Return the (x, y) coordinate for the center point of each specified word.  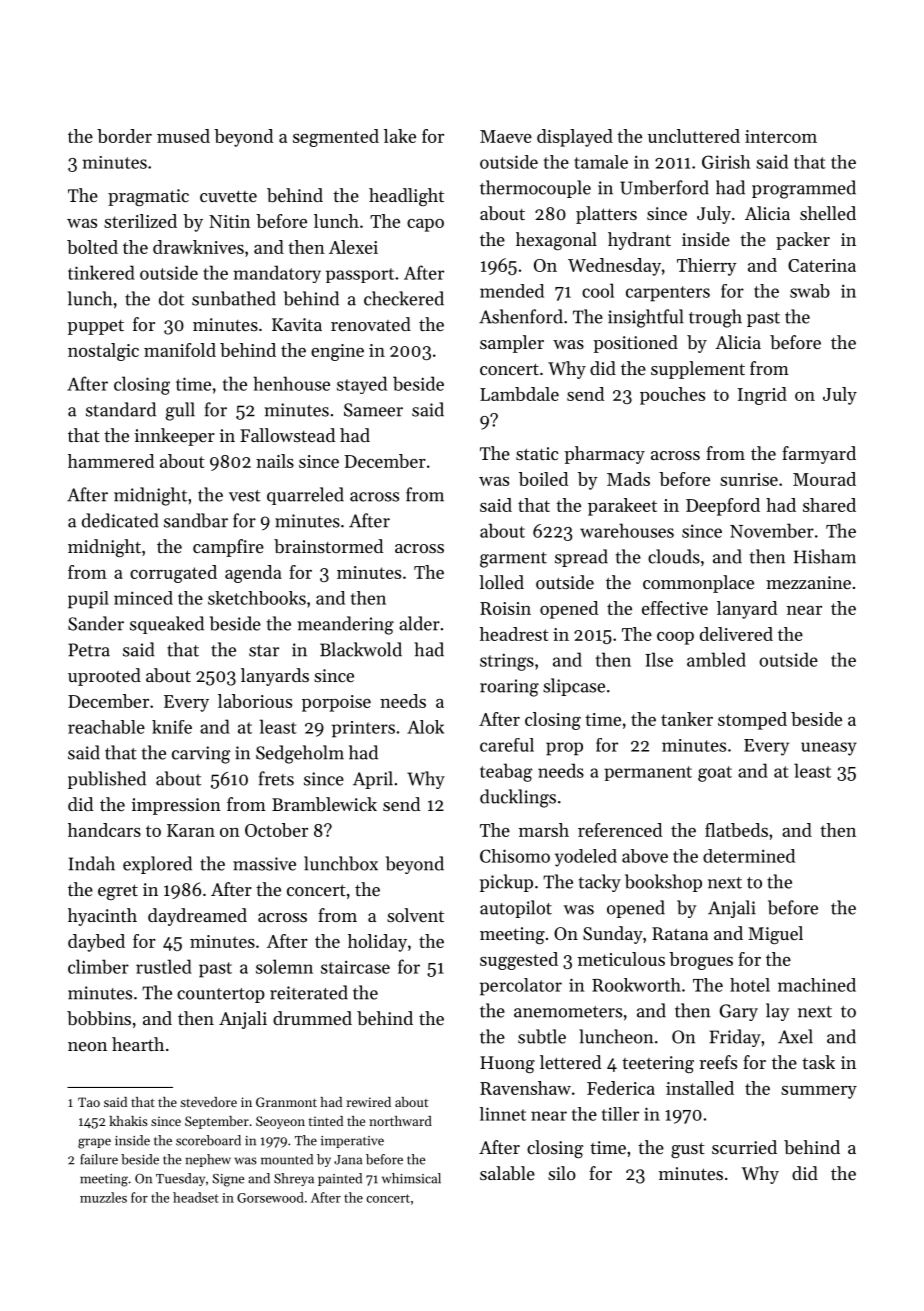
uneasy (829, 749)
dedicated (120, 520)
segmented (336, 138)
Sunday (613, 935)
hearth (138, 1044)
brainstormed (328, 546)
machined (817, 985)
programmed (804, 189)
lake (400, 136)
